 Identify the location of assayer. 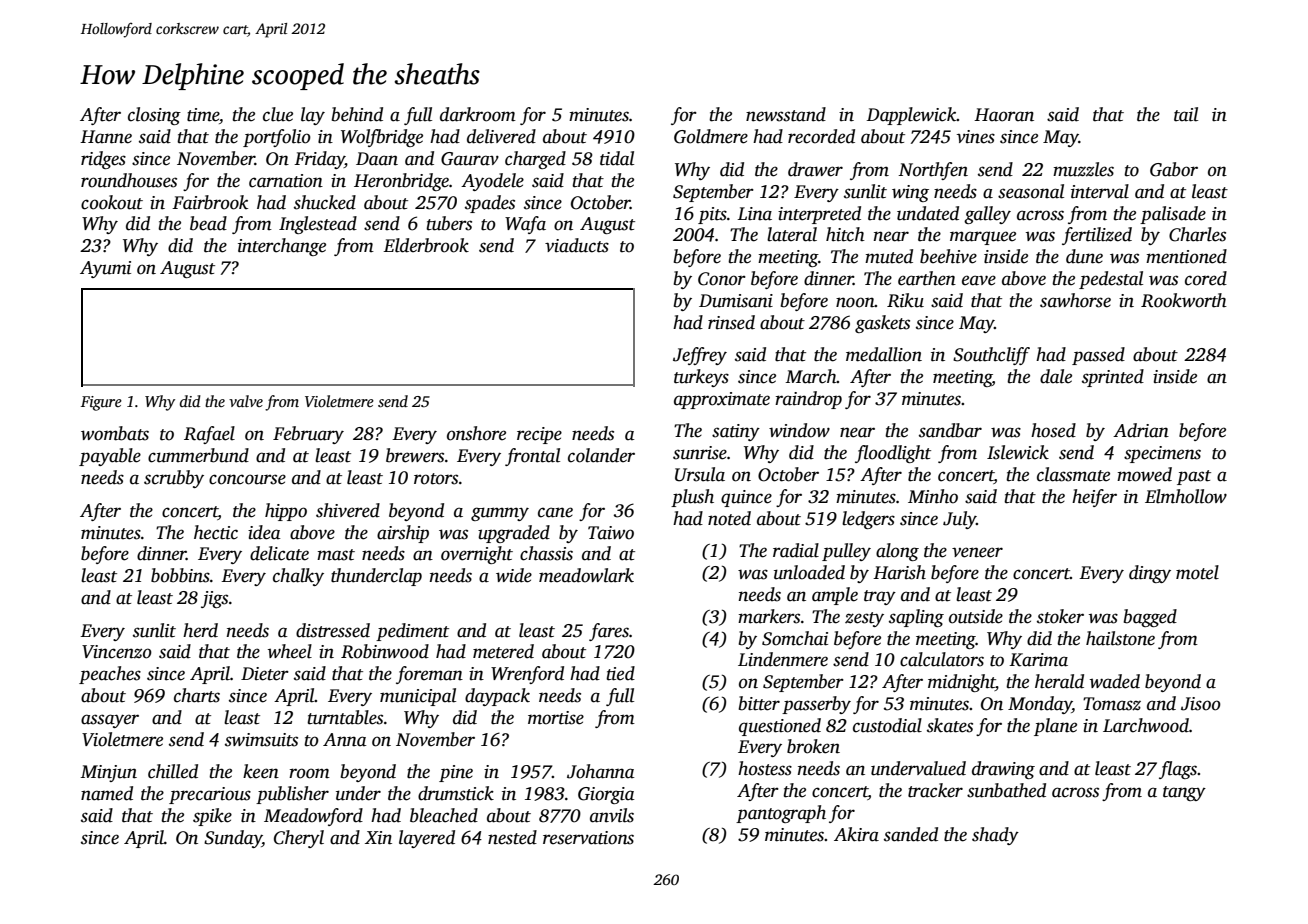
(110, 721).
